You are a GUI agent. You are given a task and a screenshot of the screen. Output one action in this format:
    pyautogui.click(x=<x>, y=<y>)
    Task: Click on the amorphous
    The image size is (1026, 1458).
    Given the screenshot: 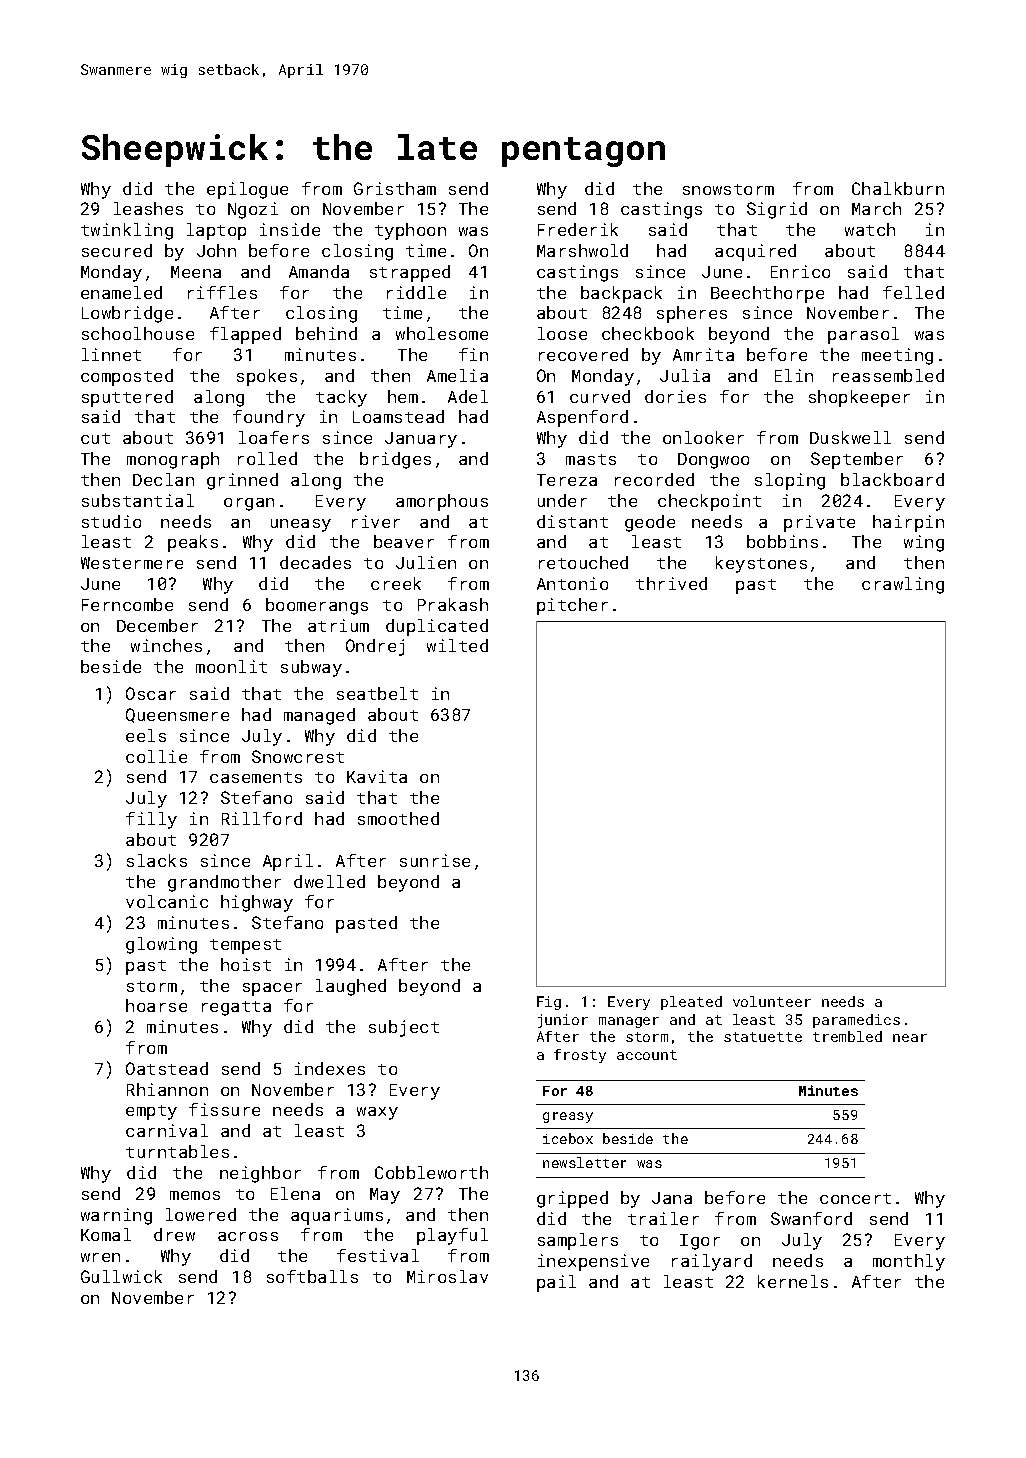 What is the action you would take?
    pyautogui.click(x=442, y=502)
